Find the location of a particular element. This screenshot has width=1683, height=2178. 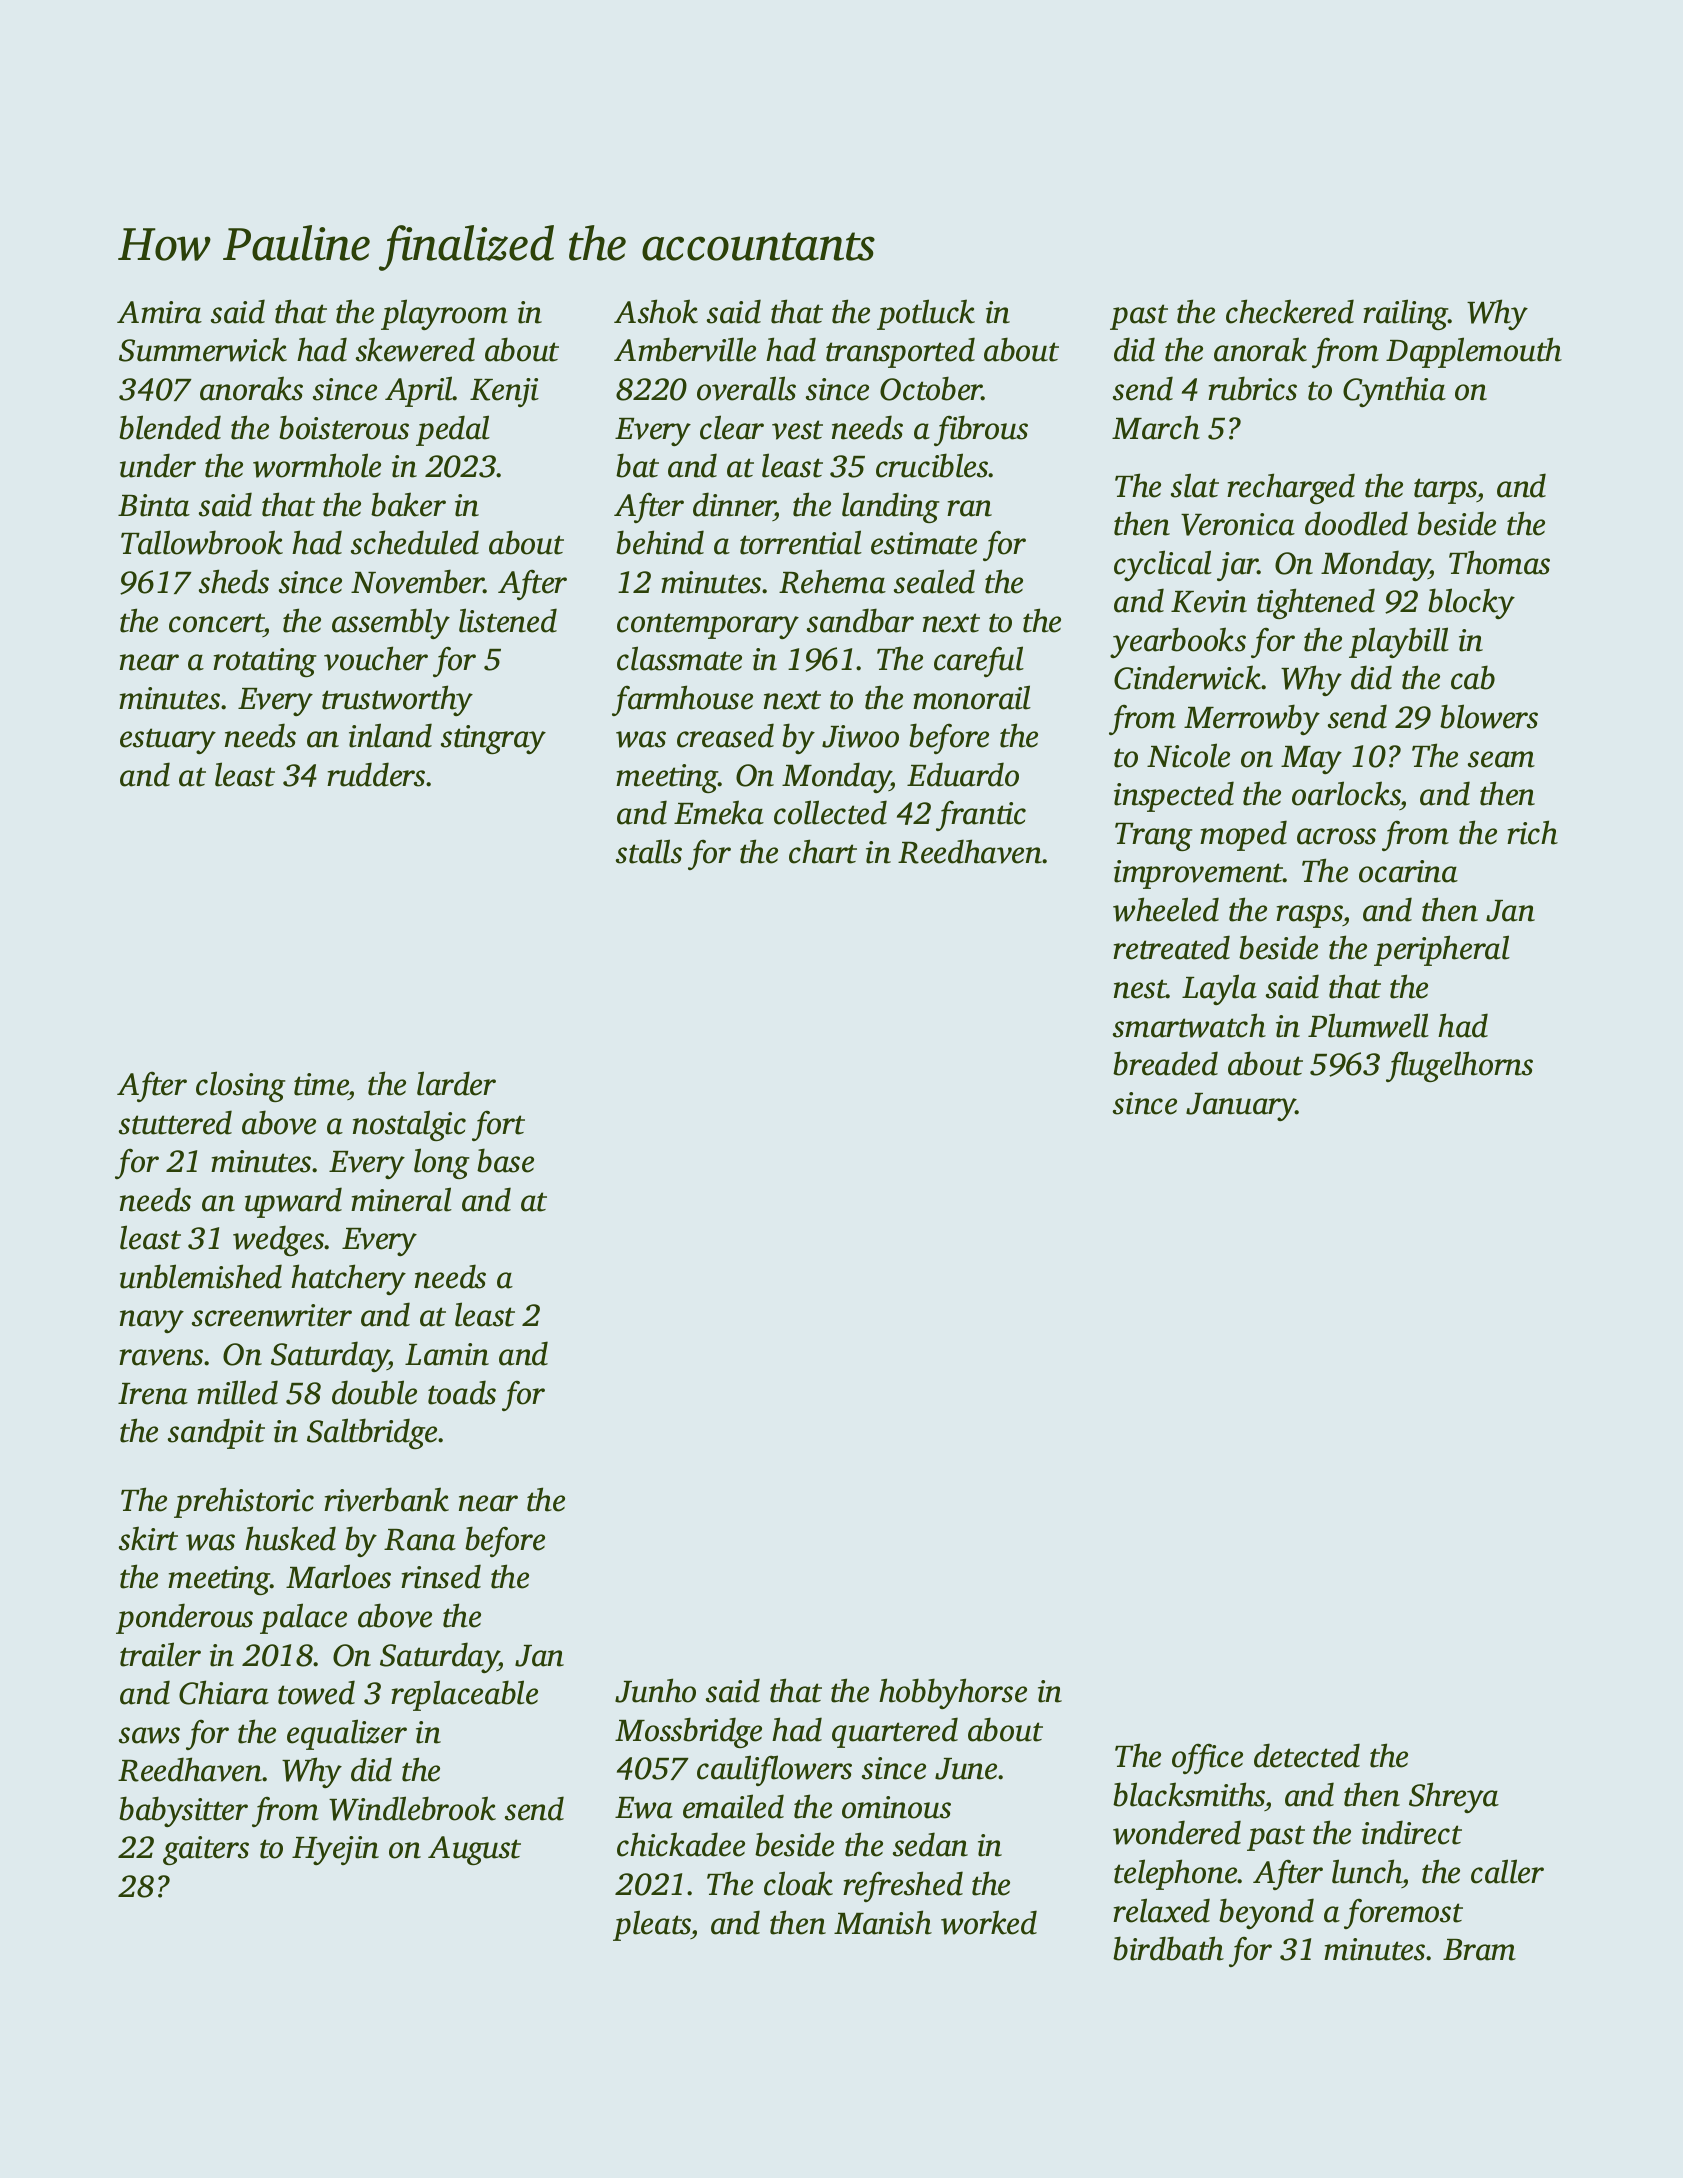

January is located at coordinates (1241, 1107).
